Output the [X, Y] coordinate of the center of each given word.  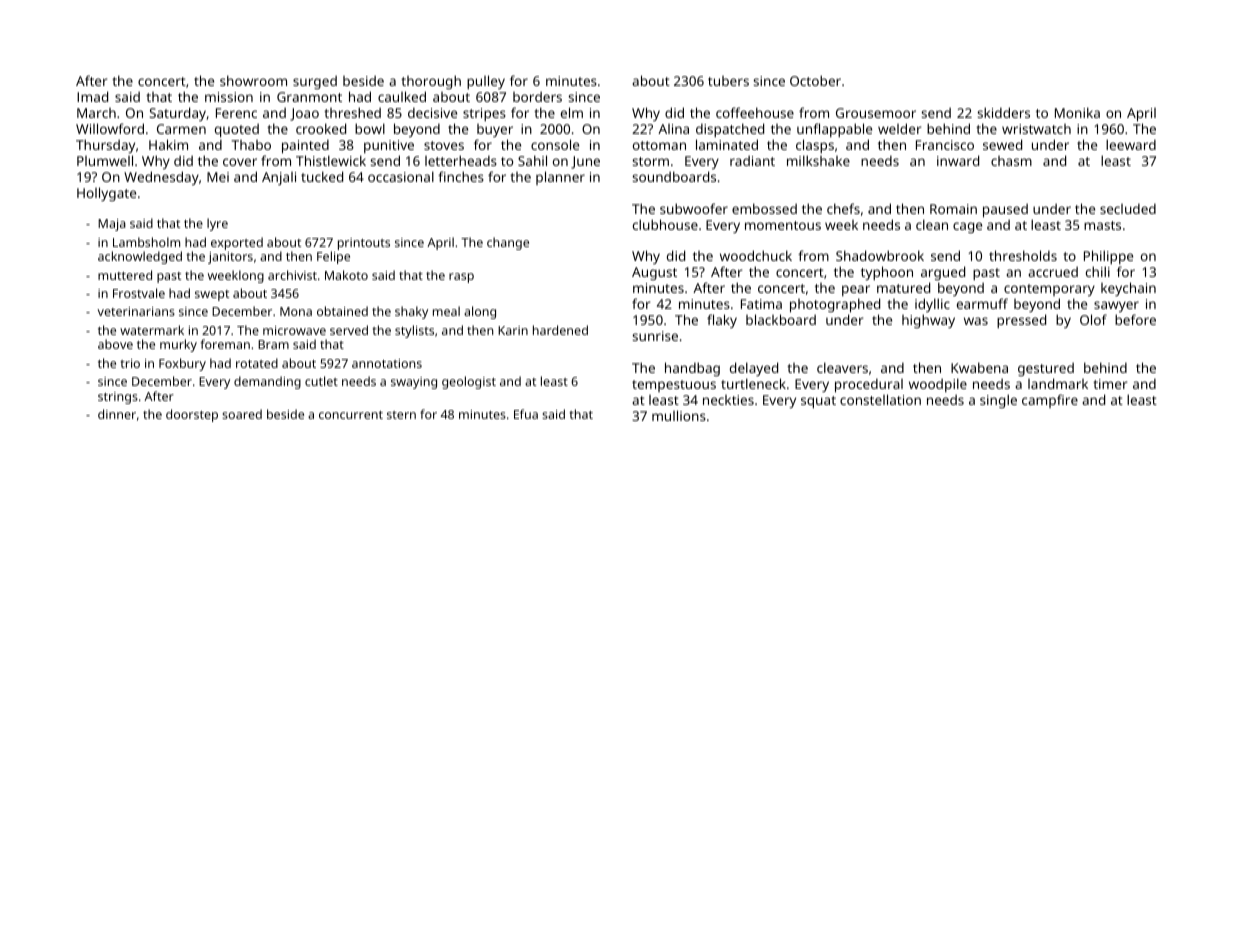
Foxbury [182, 364]
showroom [253, 80]
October [815, 80]
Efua [526, 414]
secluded [1128, 208]
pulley [486, 82]
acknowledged [140, 257]
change [508, 243]
